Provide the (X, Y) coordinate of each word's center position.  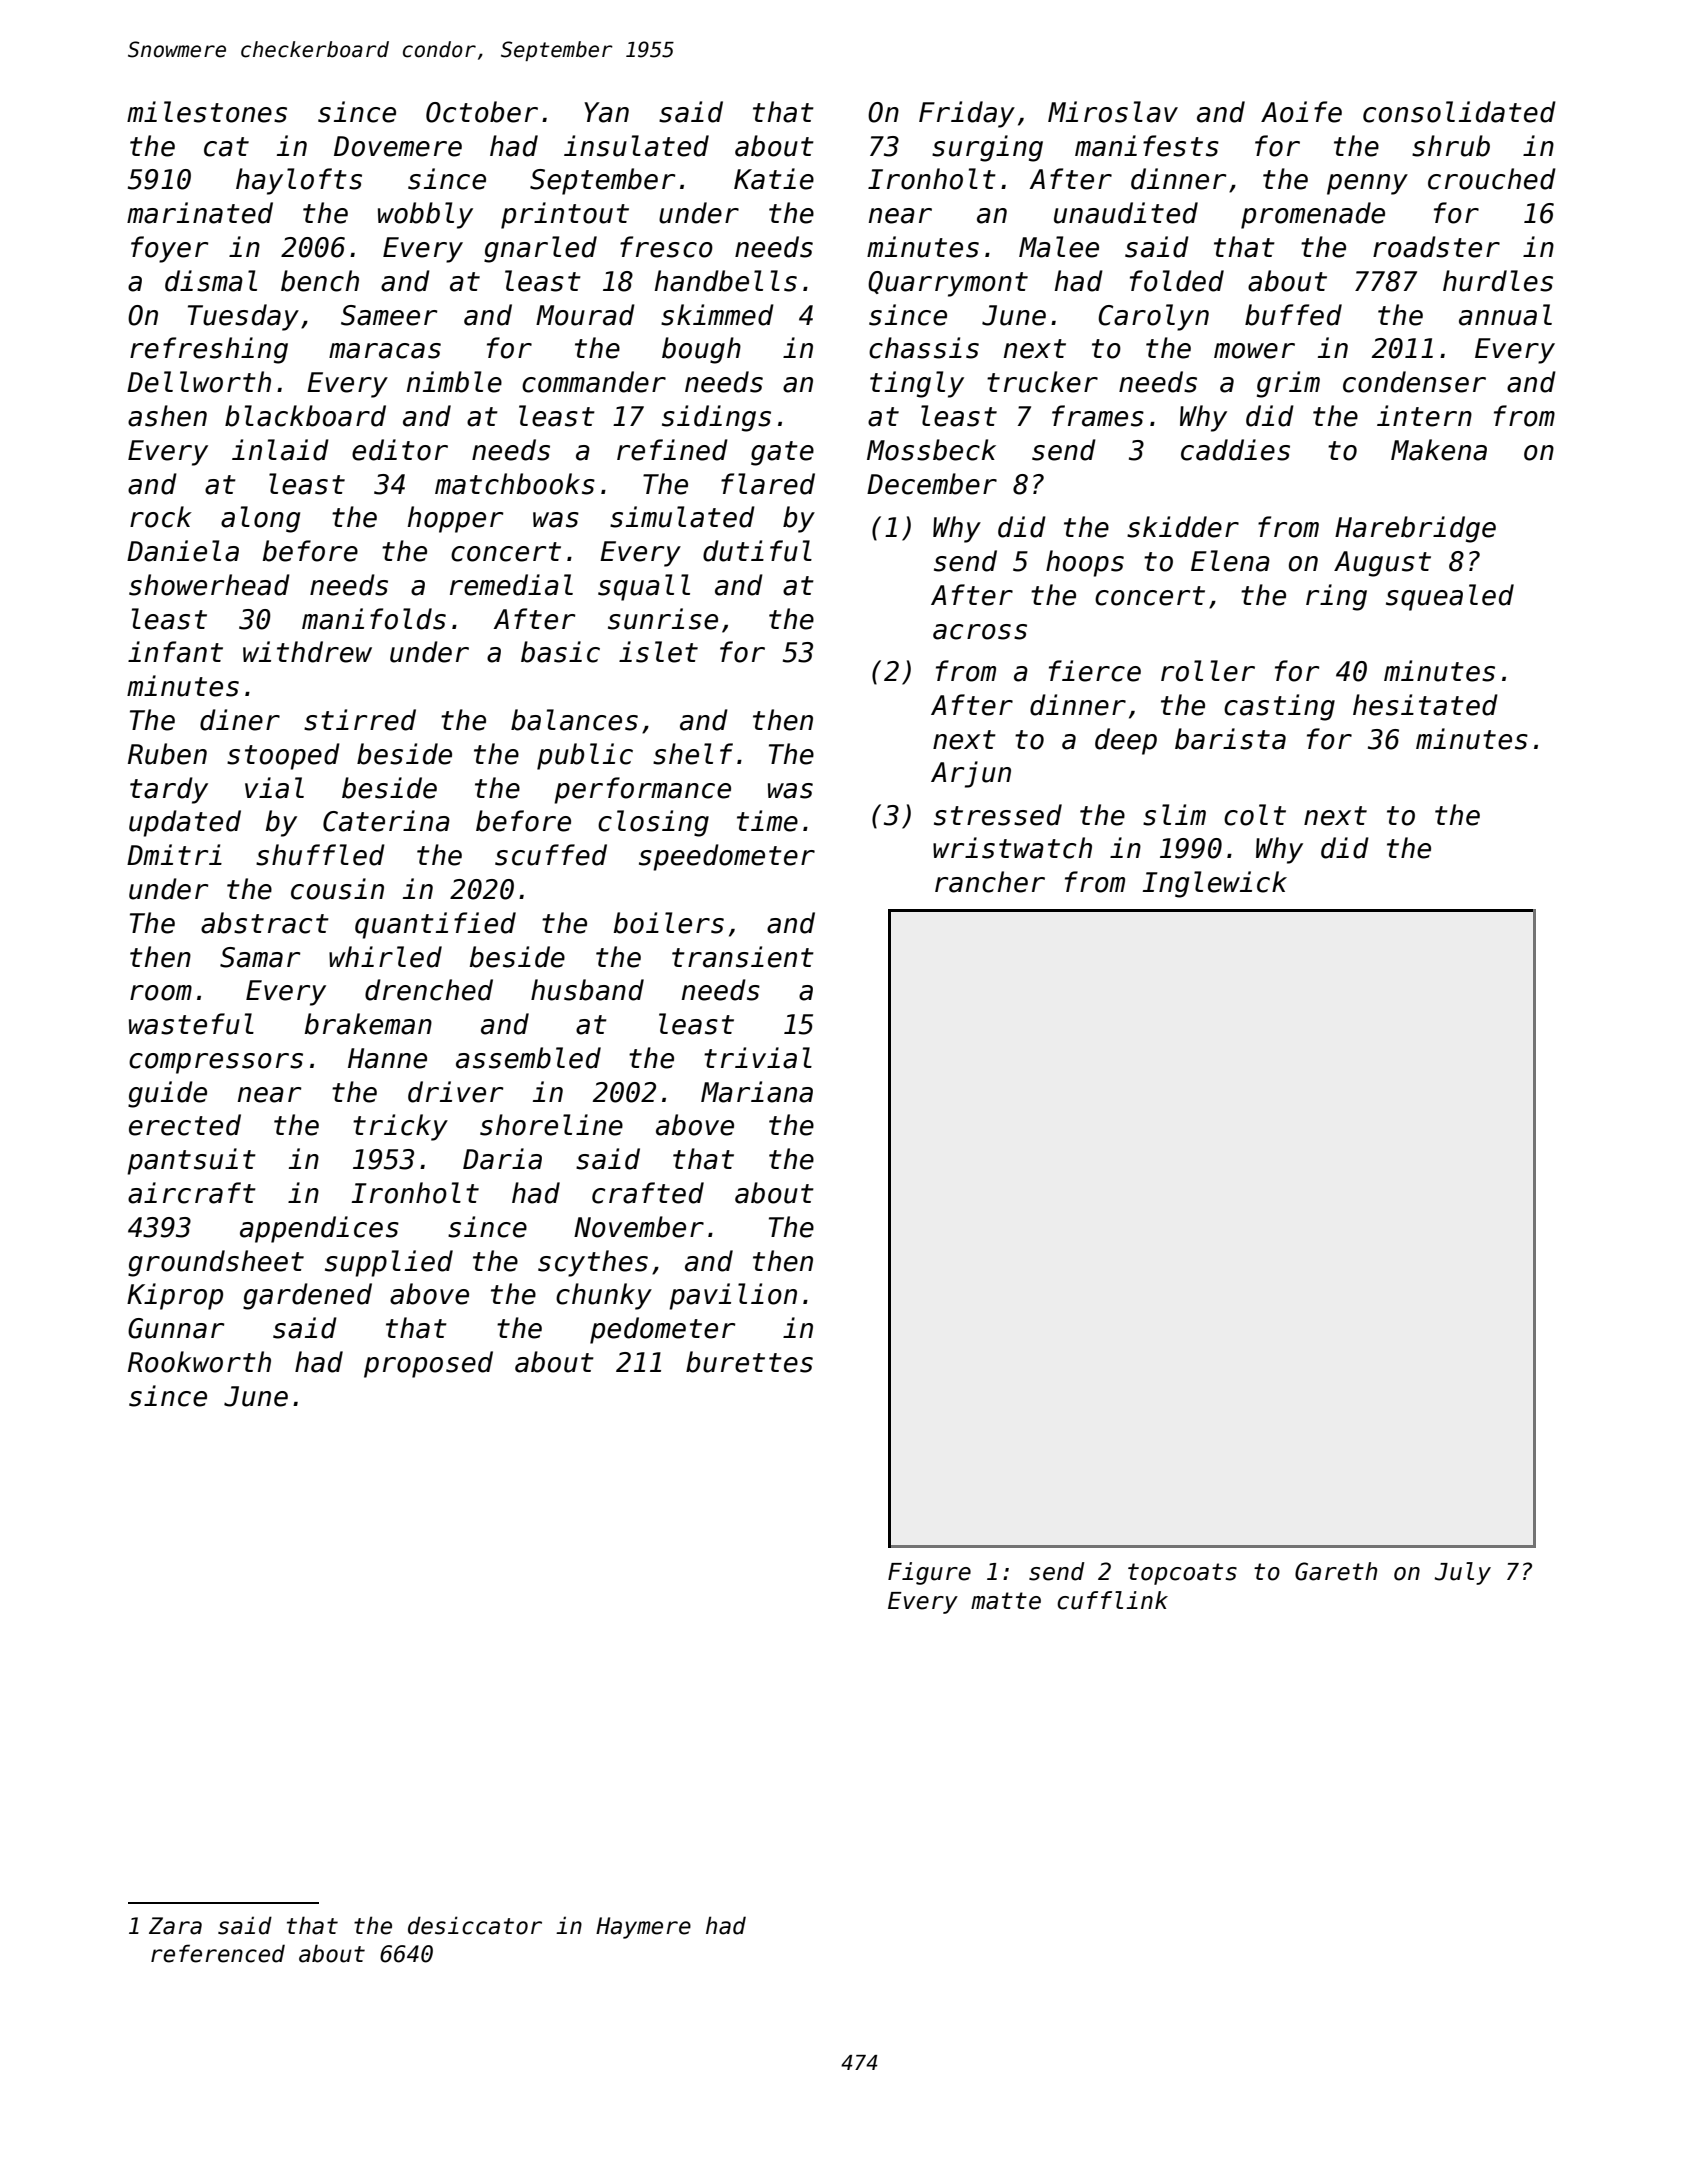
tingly (917, 384)
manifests (1147, 146)
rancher (990, 882)
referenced (218, 1953)
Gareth (1336, 1571)
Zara (175, 1926)
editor (400, 450)
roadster (1436, 247)
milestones (207, 112)
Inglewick (1214, 884)
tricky (400, 1127)
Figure (929, 1573)
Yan (606, 112)
